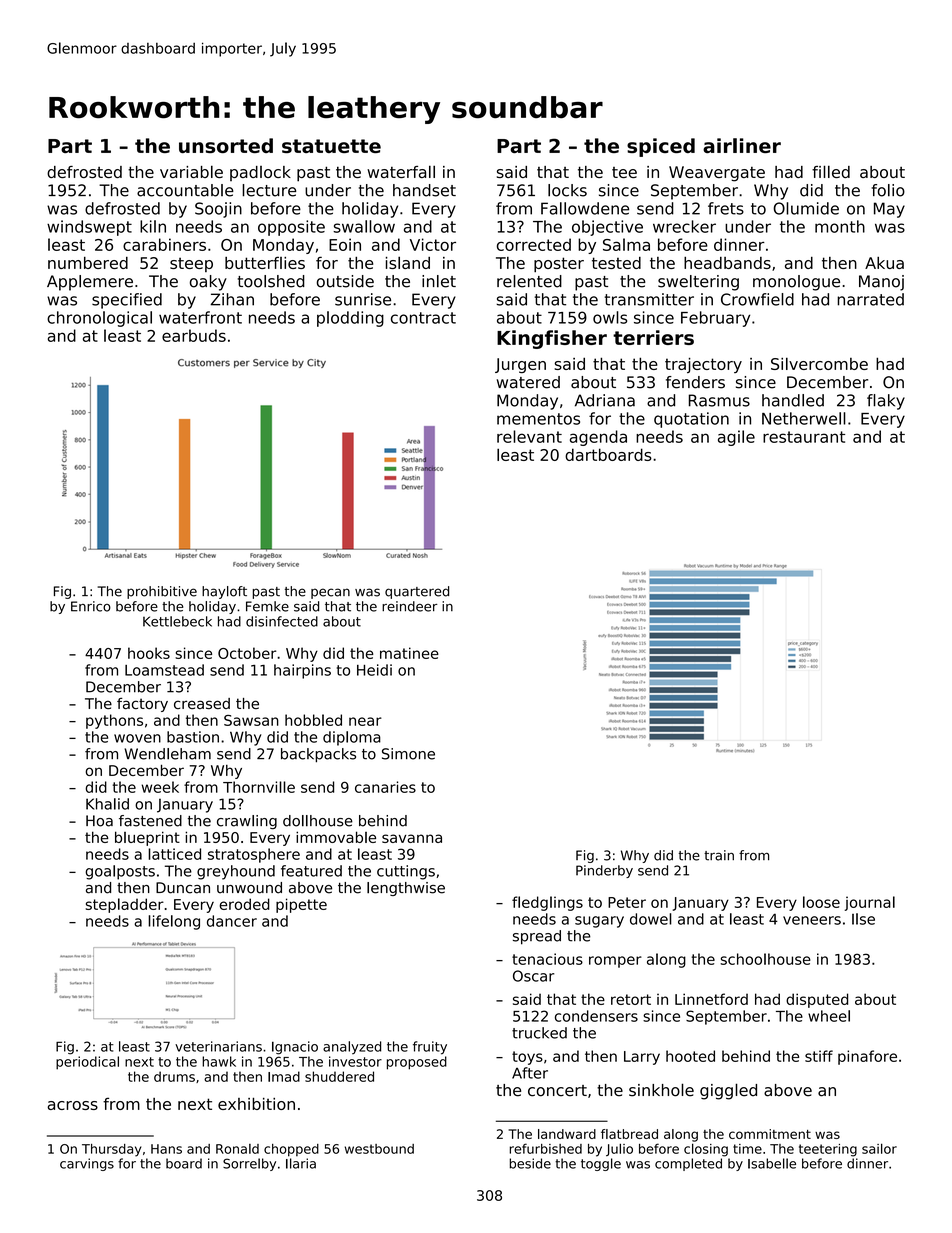 The height and width of the page is (1233, 952). Describe the element at coordinates (804, 437) in the page. I see `restaurant` at that location.
